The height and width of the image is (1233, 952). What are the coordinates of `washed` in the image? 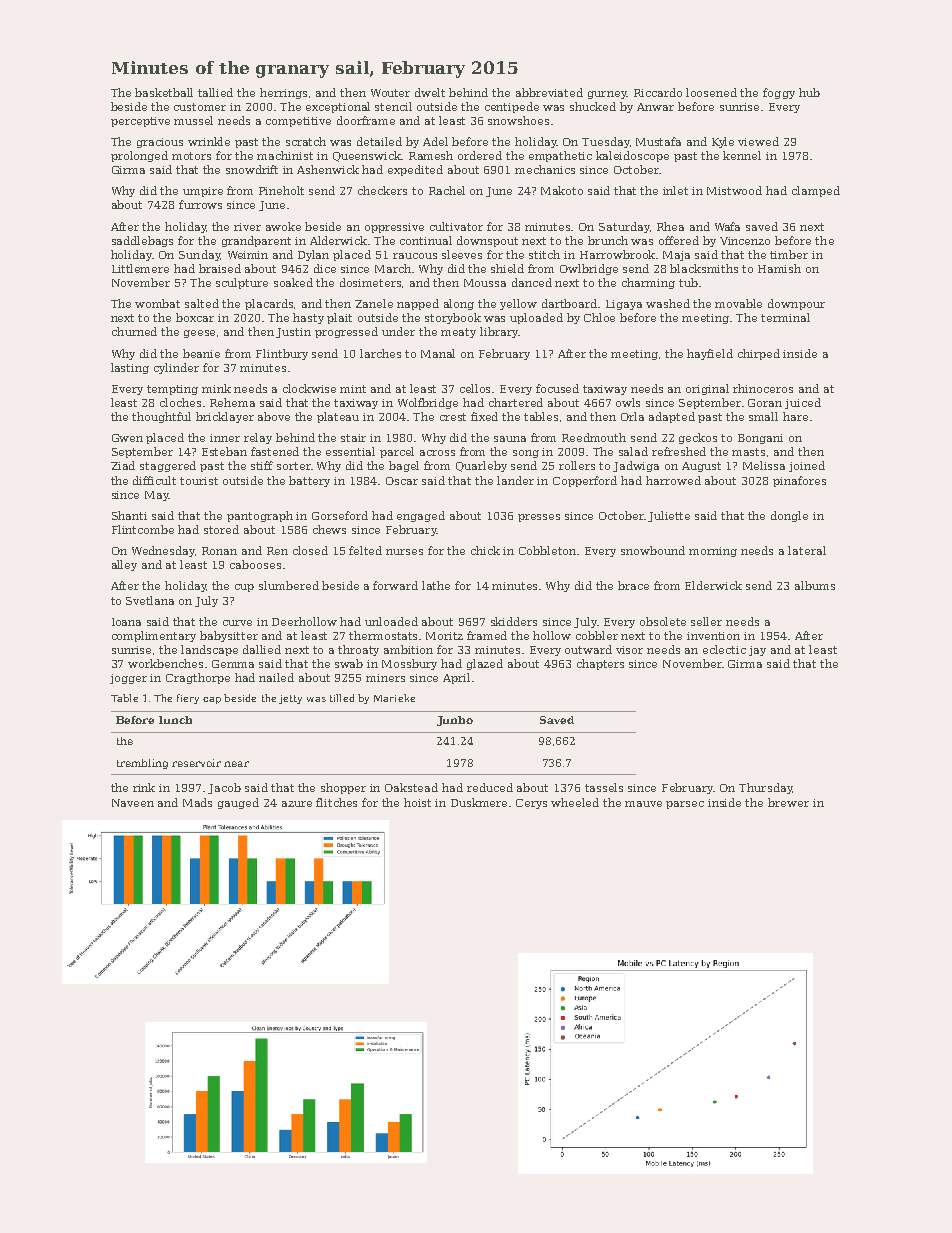 It's located at (668, 303).
